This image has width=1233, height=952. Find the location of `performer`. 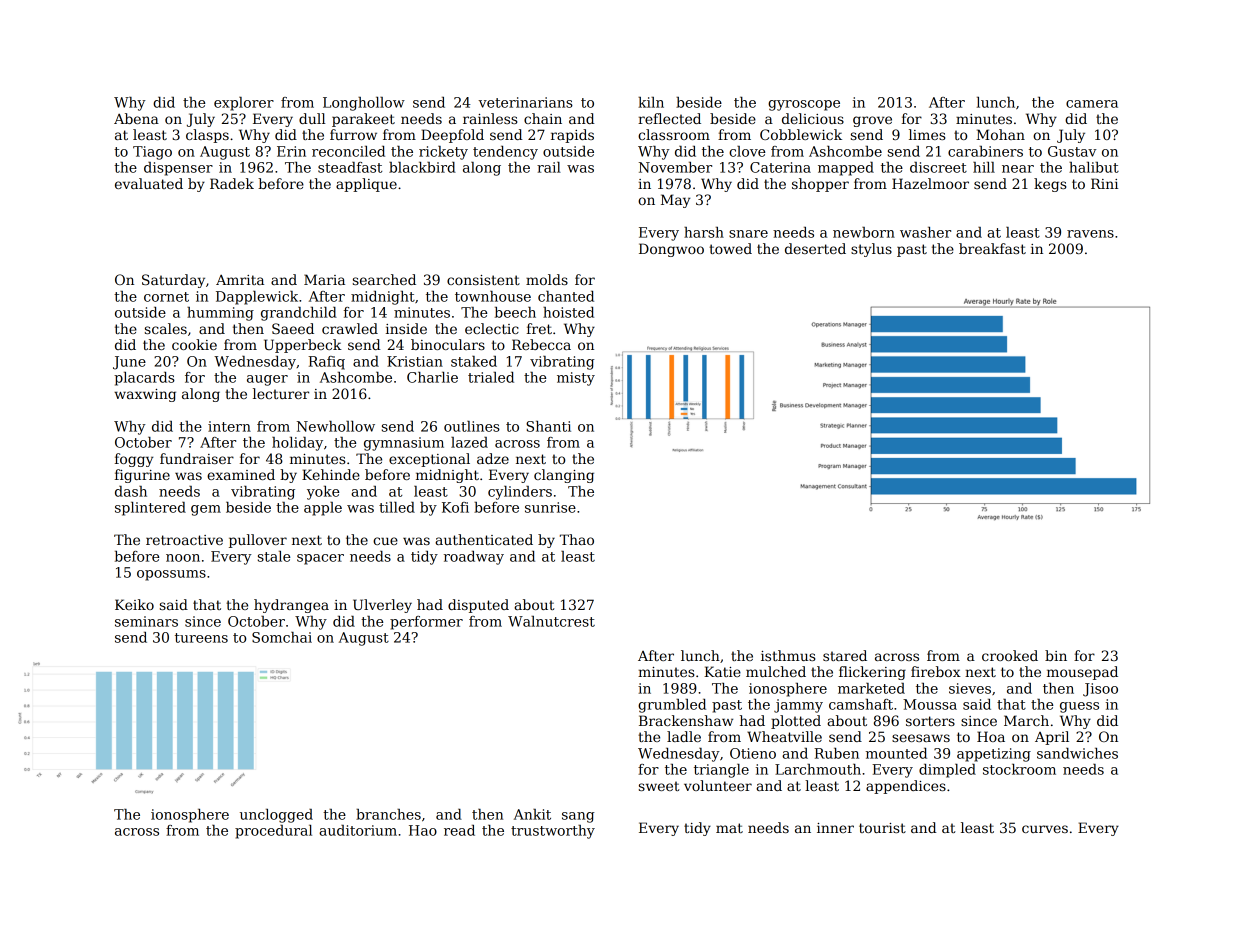

performer is located at coordinates (426, 623).
